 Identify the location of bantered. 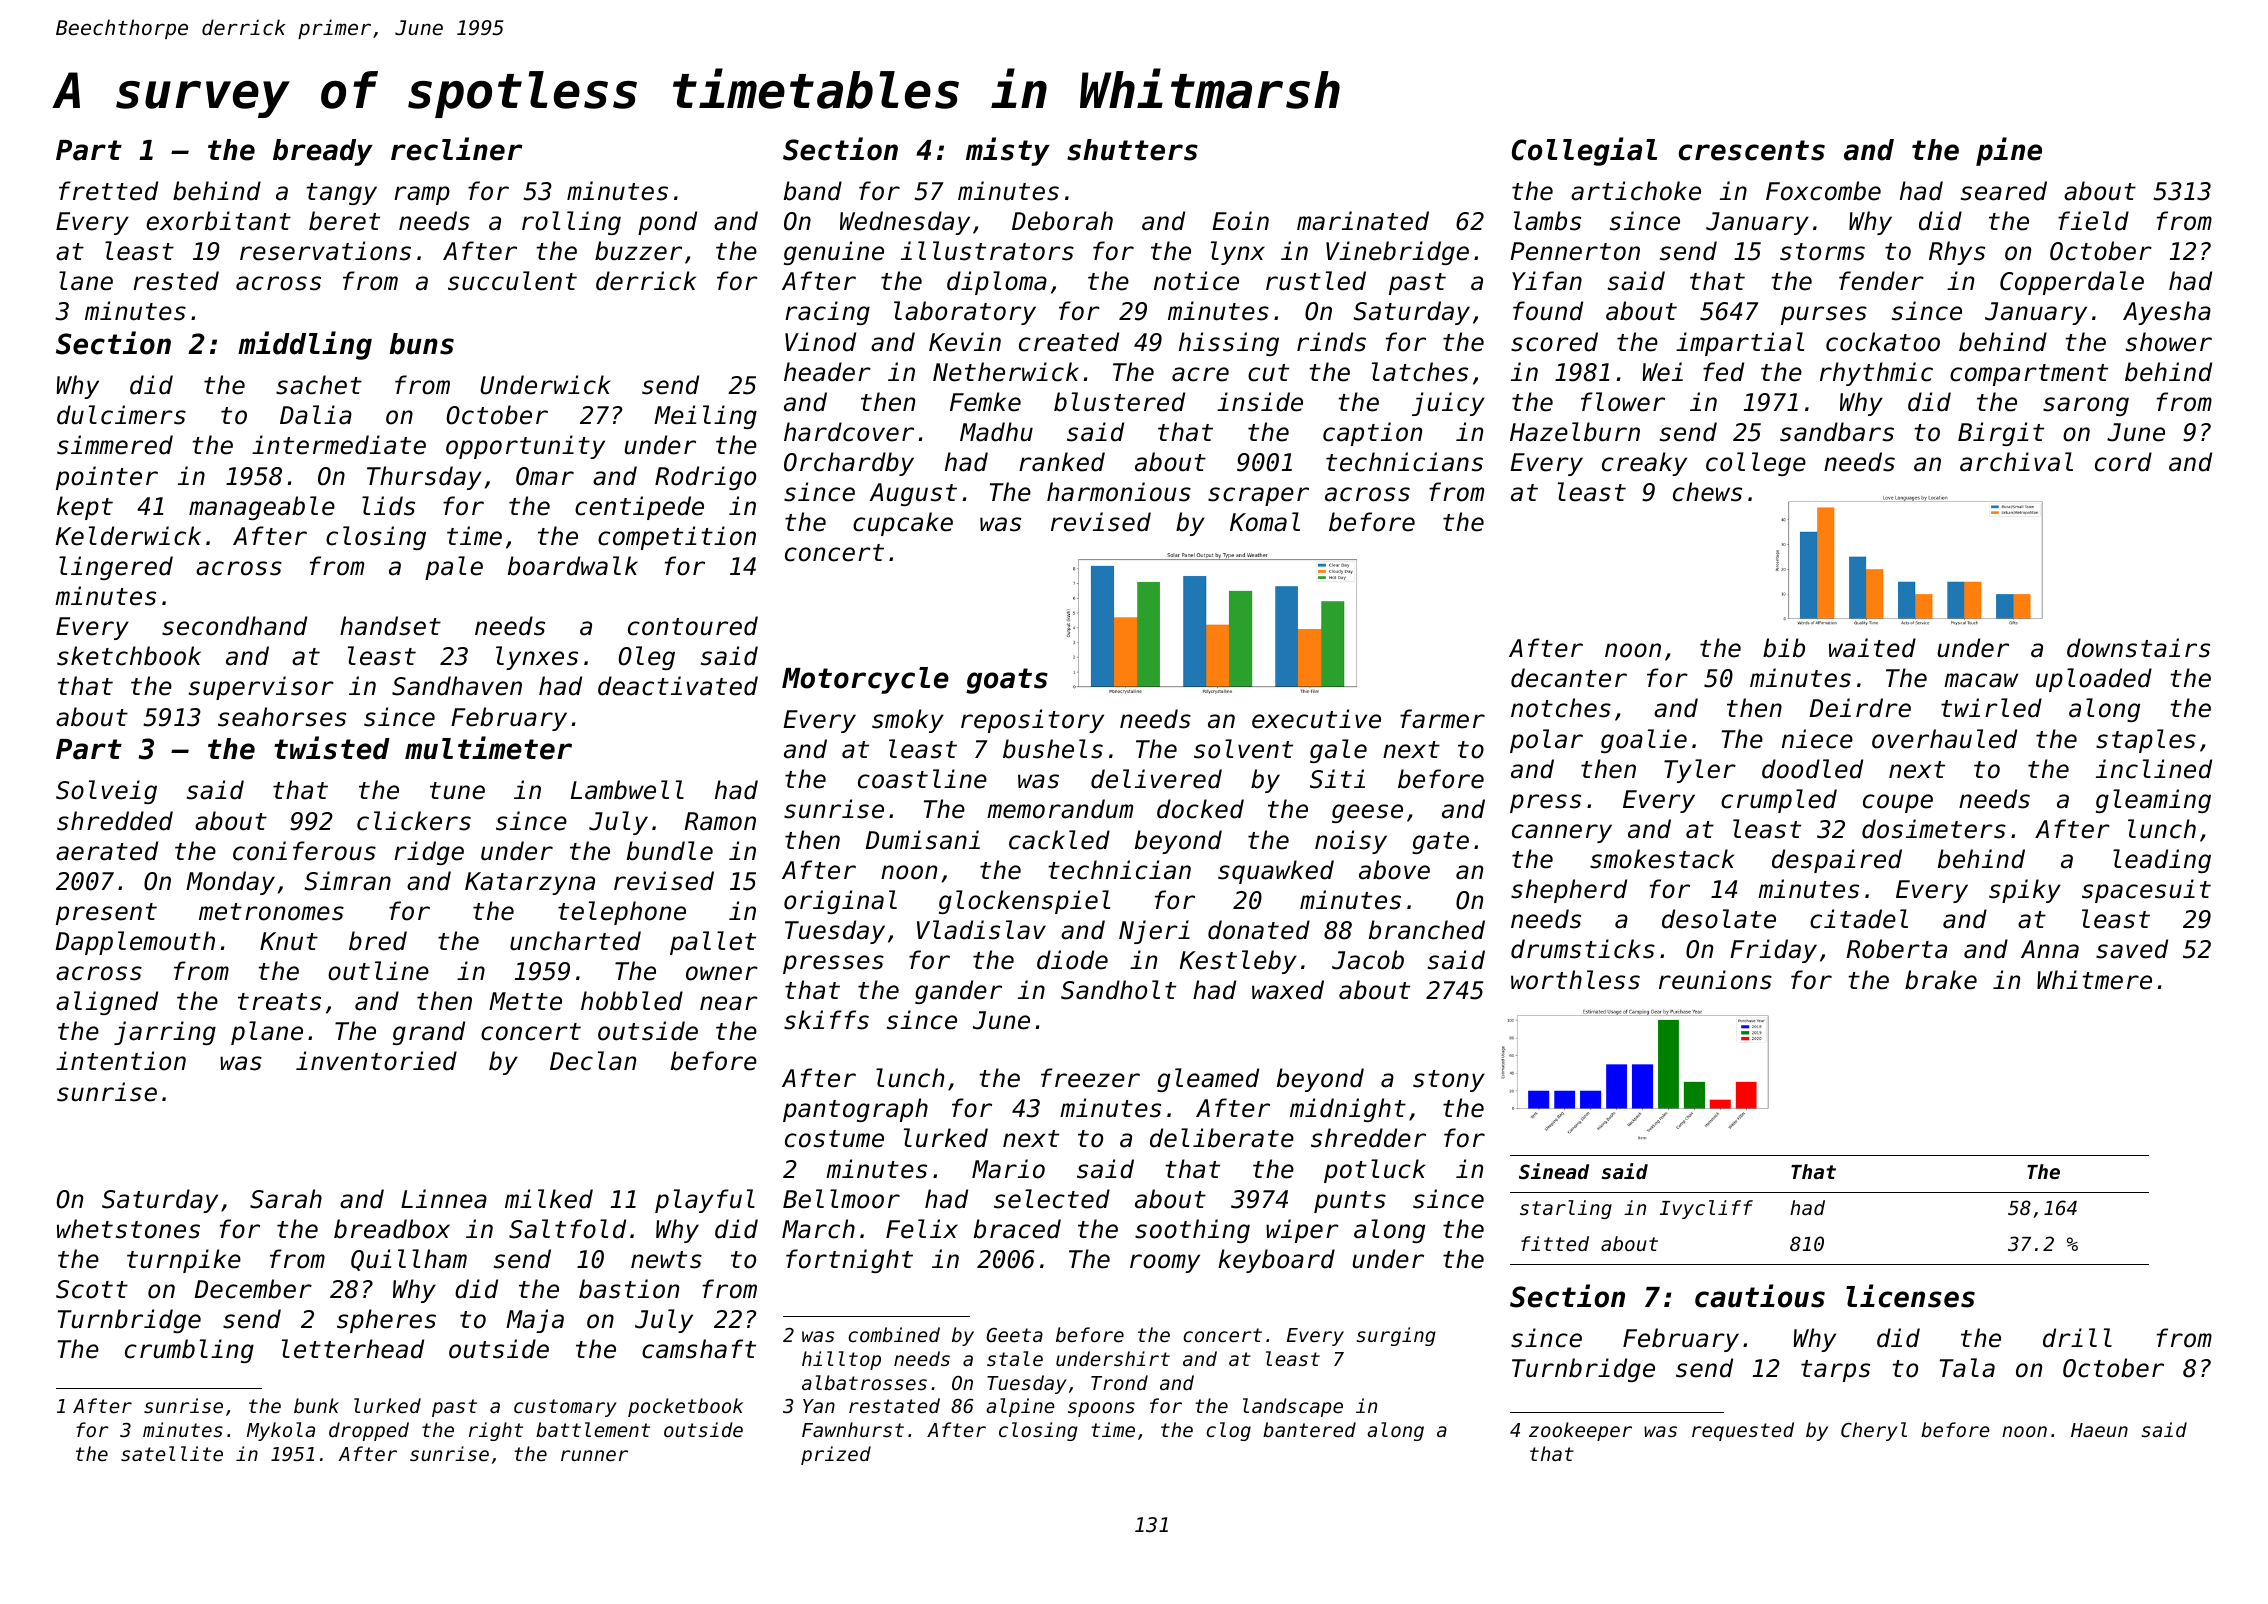
(1309, 1429).
